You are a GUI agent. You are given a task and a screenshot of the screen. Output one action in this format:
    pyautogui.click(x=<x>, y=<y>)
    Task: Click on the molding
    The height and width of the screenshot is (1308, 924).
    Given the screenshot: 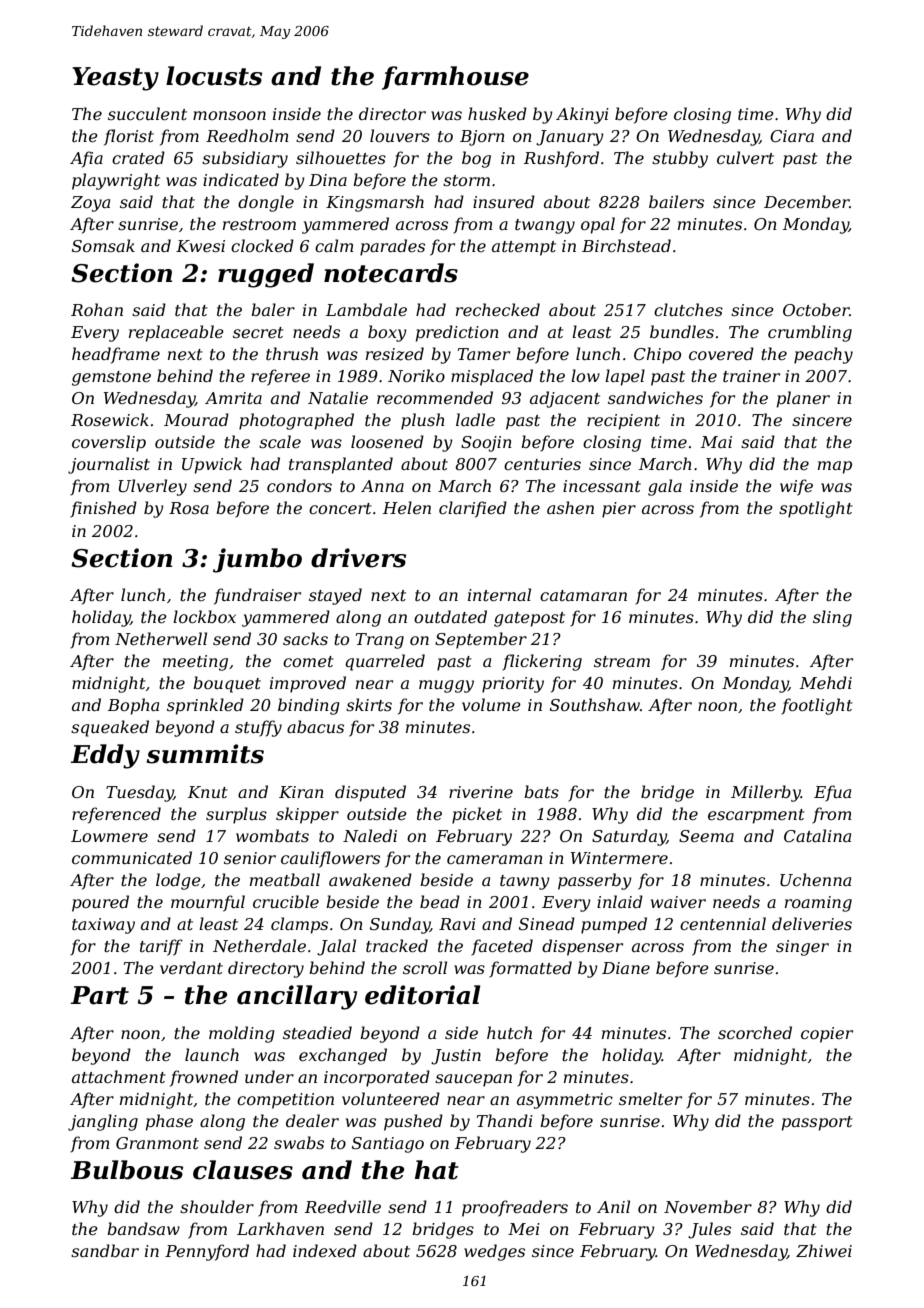 What is the action you would take?
    pyautogui.click(x=242, y=1034)
